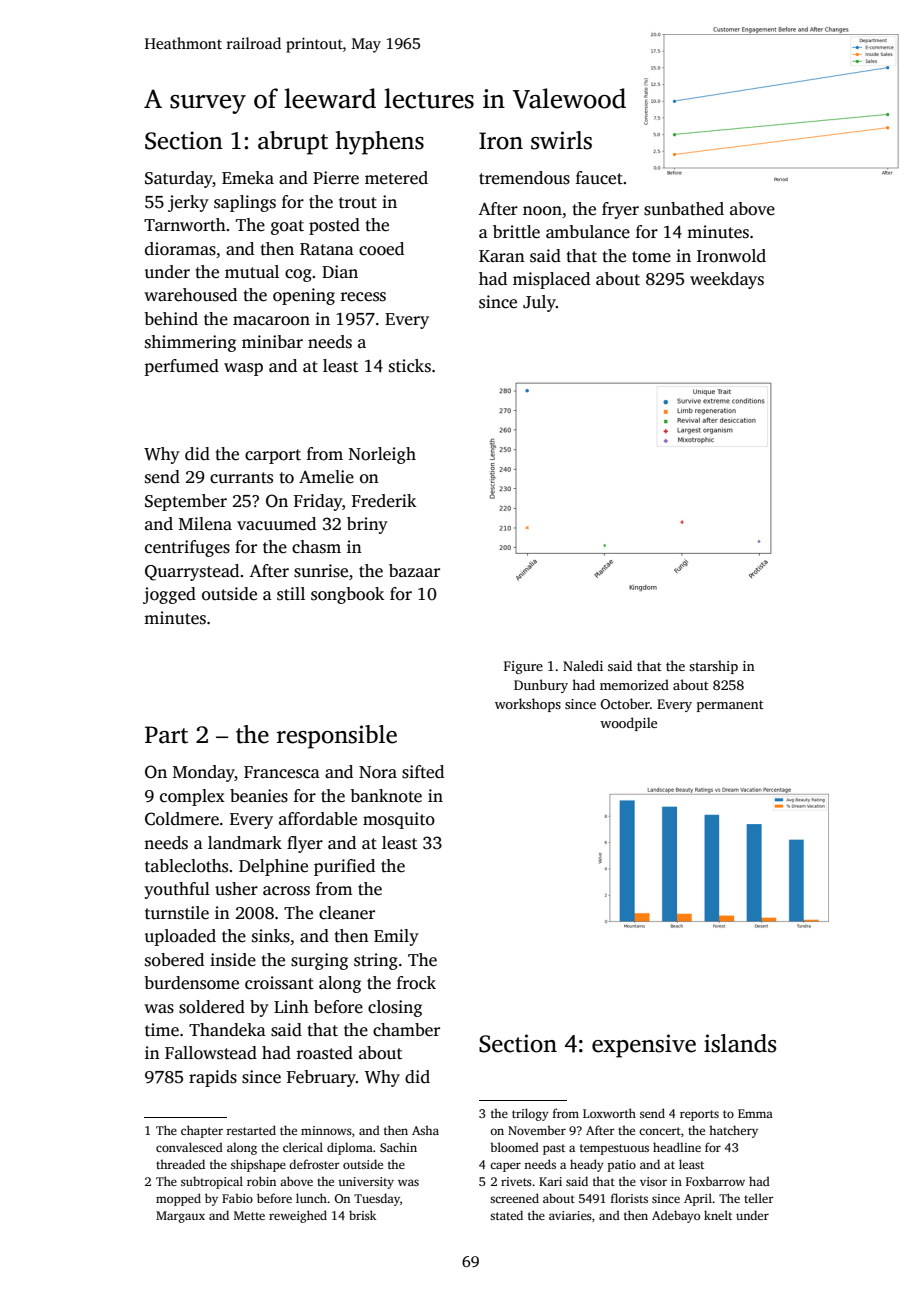 Image resolution: width=924 pixels, height=1314 pixels. Describe the element at coordinates (396, 178) in the screenshot. I see `metered` at that location.
